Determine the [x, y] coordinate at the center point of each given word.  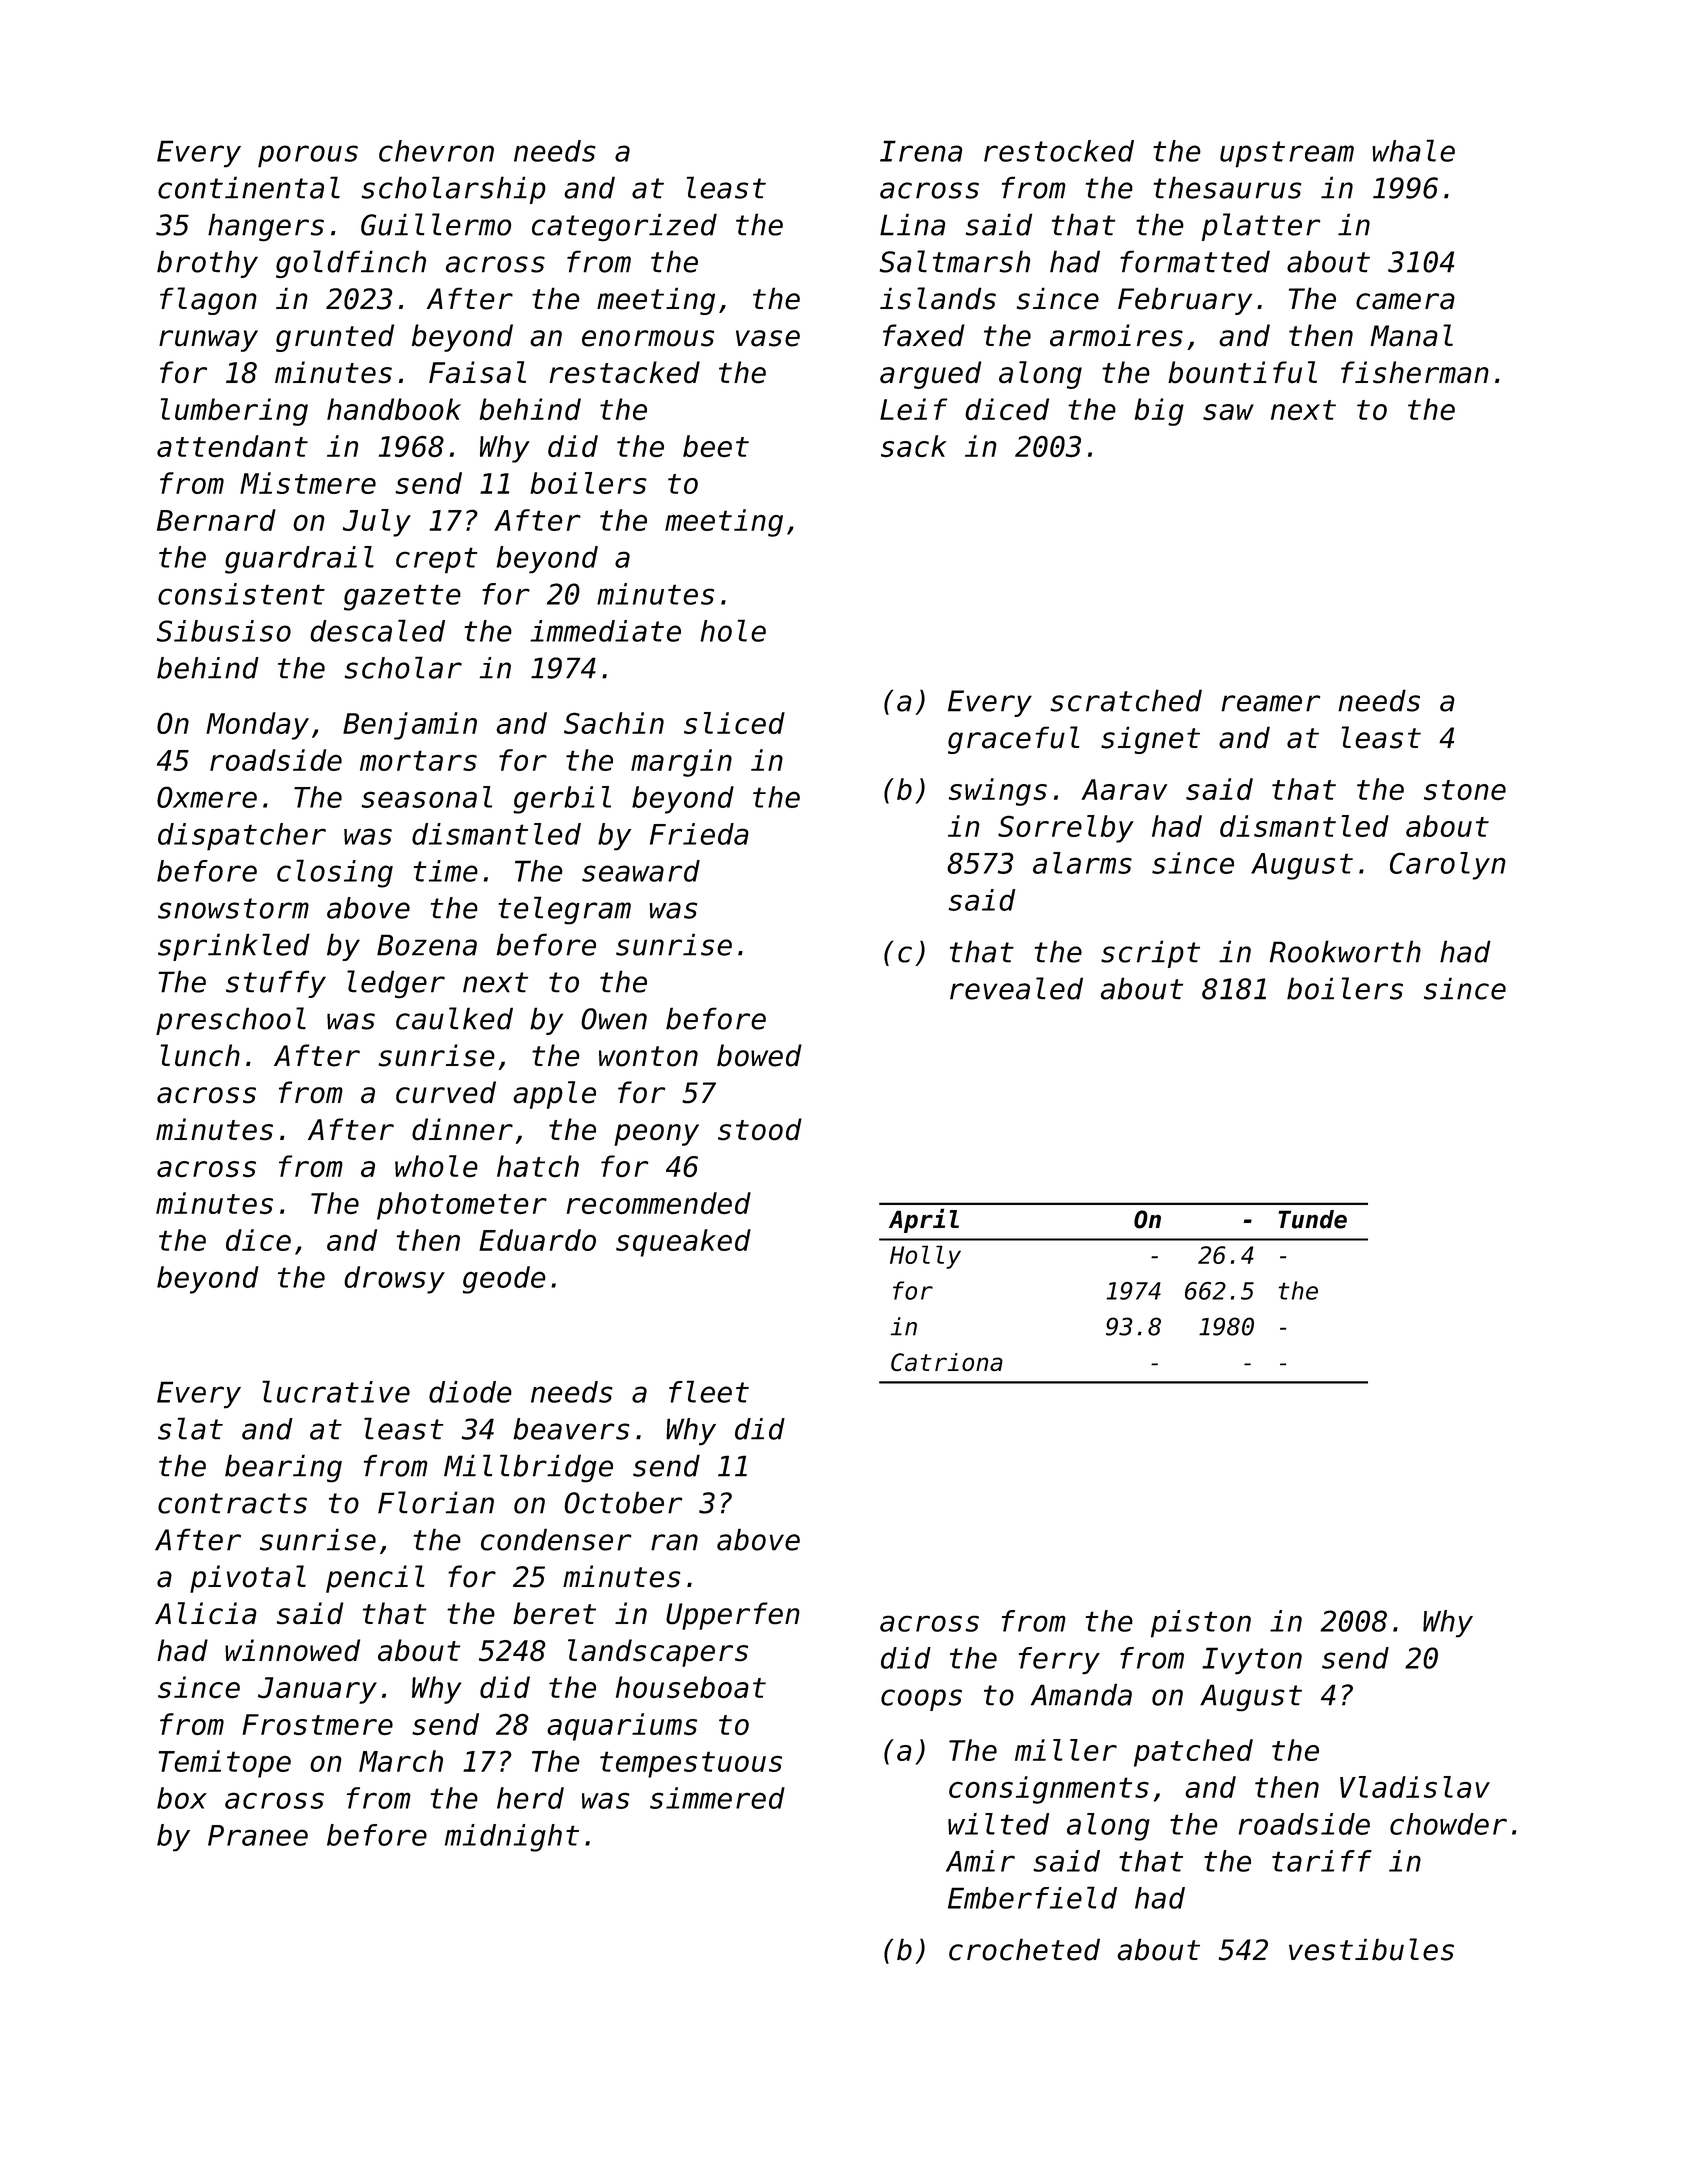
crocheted [1024, 1949]
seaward [641, 871]
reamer [1270, 703]
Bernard [216, 520]
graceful [1013, 740]
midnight [512, 1838]
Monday [257, 726]
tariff [1322, 1861]
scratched [1126, 700]
